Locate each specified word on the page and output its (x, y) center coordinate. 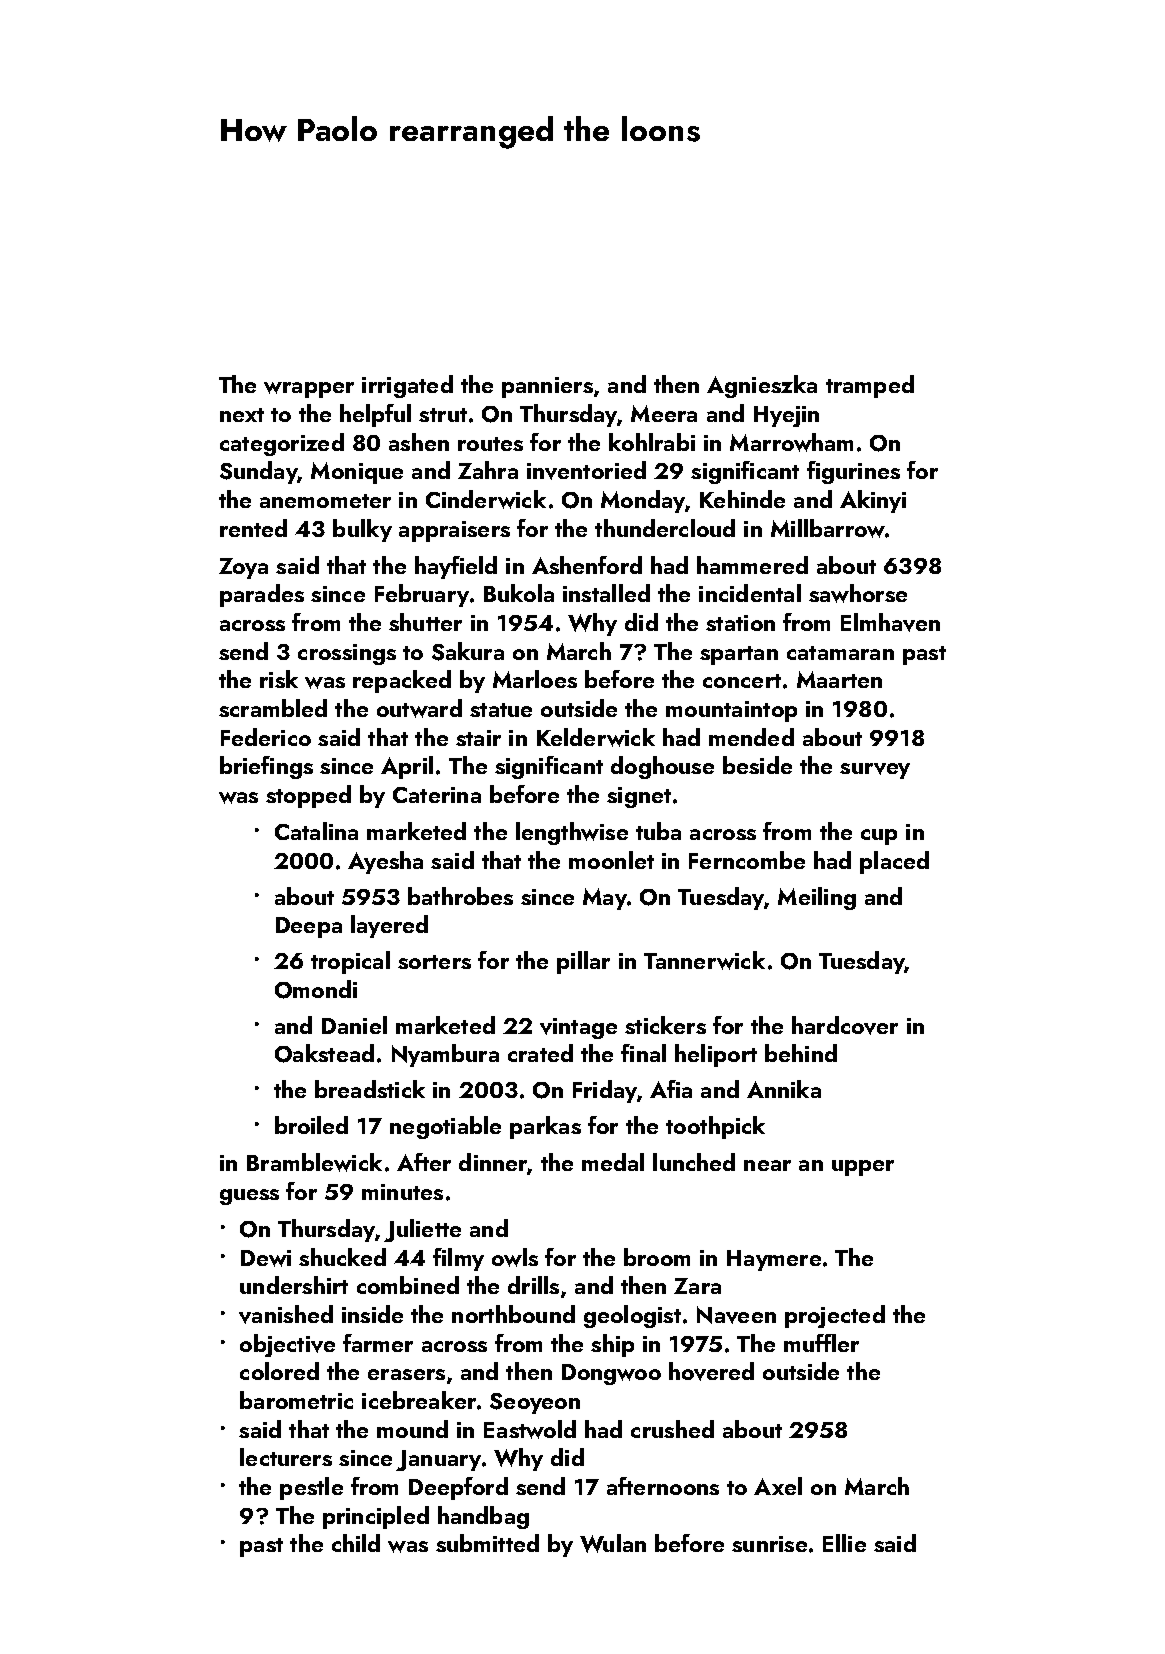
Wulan (613, 1543)
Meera (664, 413)
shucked (342, 1257)
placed (894, 862)
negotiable (445, 1127)
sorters (434, 962)
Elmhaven (890, 622)
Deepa (309, 927)
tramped (870, 386)
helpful (375, 415)
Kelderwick (596, 737)
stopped (308, 796)
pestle (311, 1488)
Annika (784, 1089)
